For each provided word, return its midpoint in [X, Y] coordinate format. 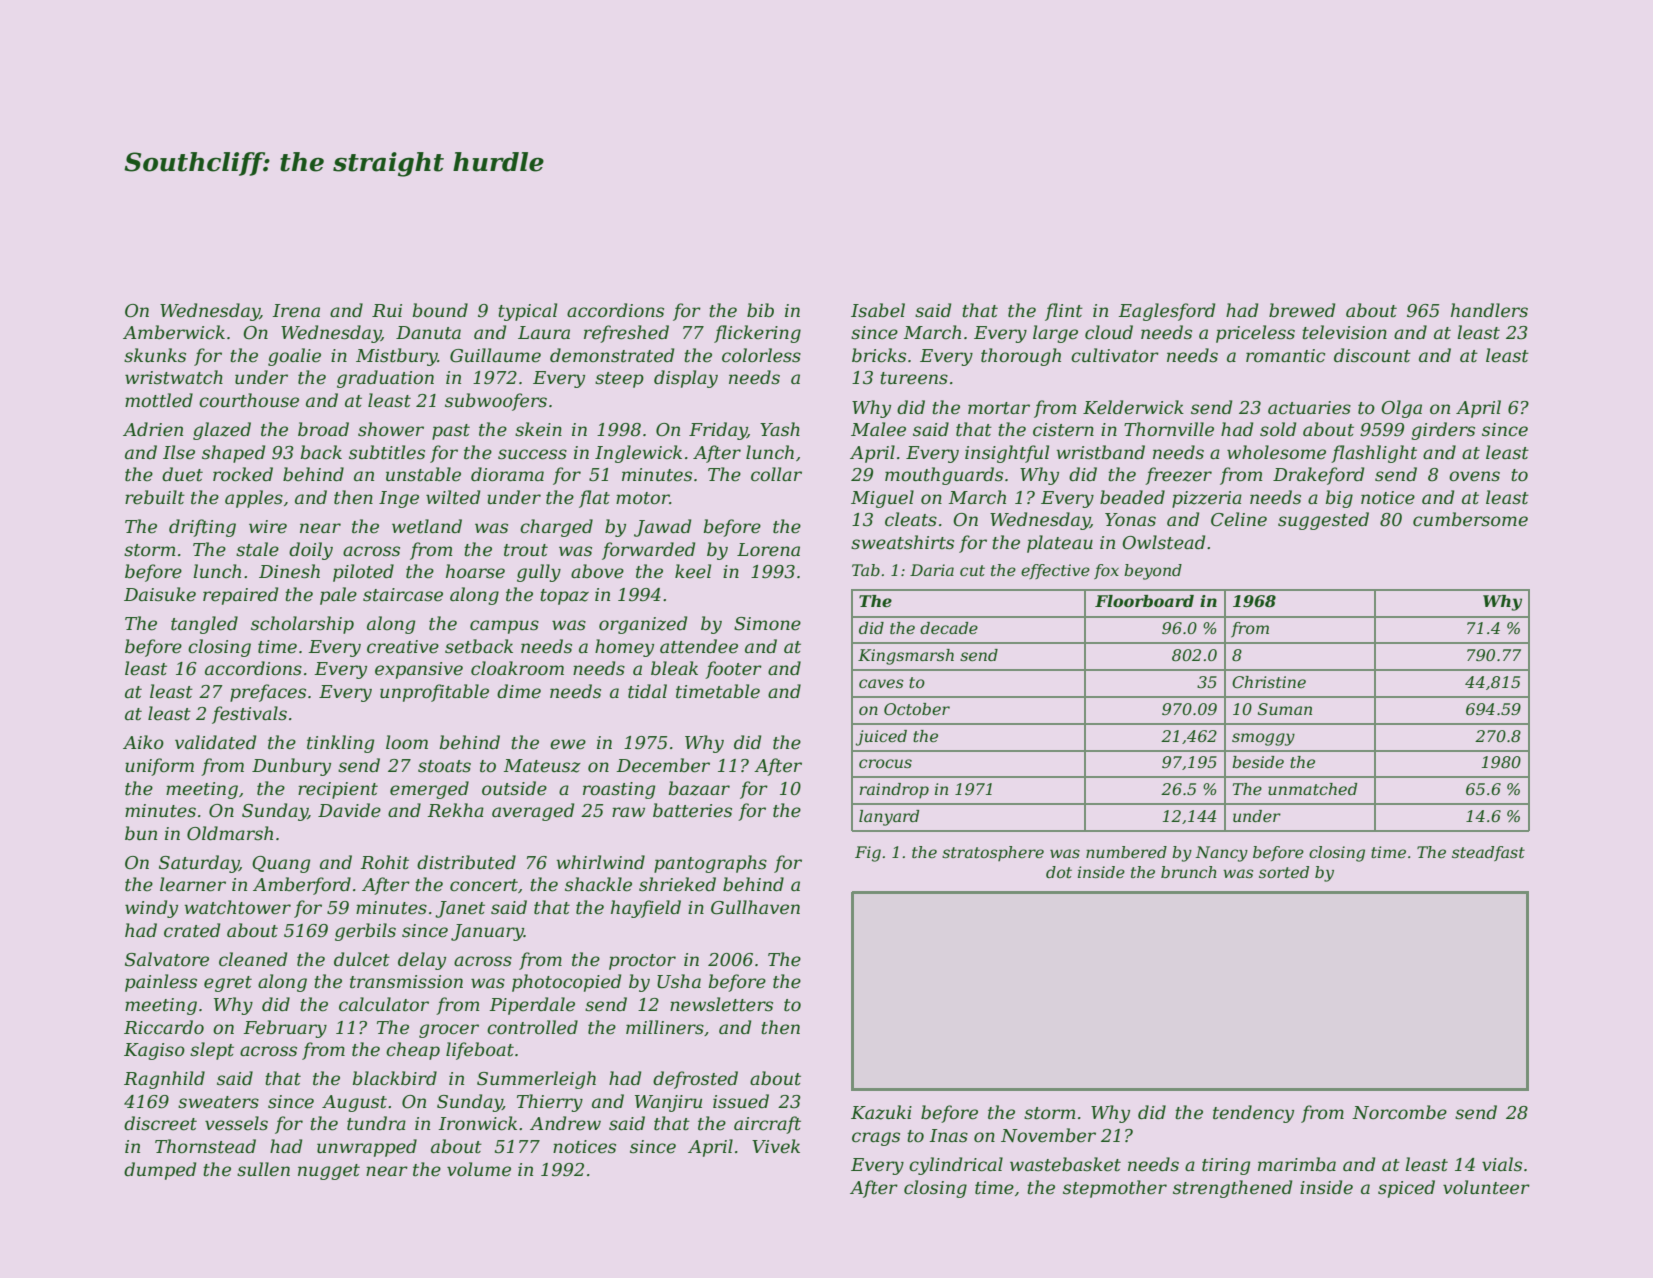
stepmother [1115, 1189]
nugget [329, 1172]
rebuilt [155, 497]
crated [192, 930]
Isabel [878, 310]
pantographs [710, 864]
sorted [1284, 872]
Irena [296, 310]
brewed [1302, 310]
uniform [159, 767]
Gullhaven [755, 907]
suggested [1323, 521]
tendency [1253, 1114]
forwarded [648, 551]
